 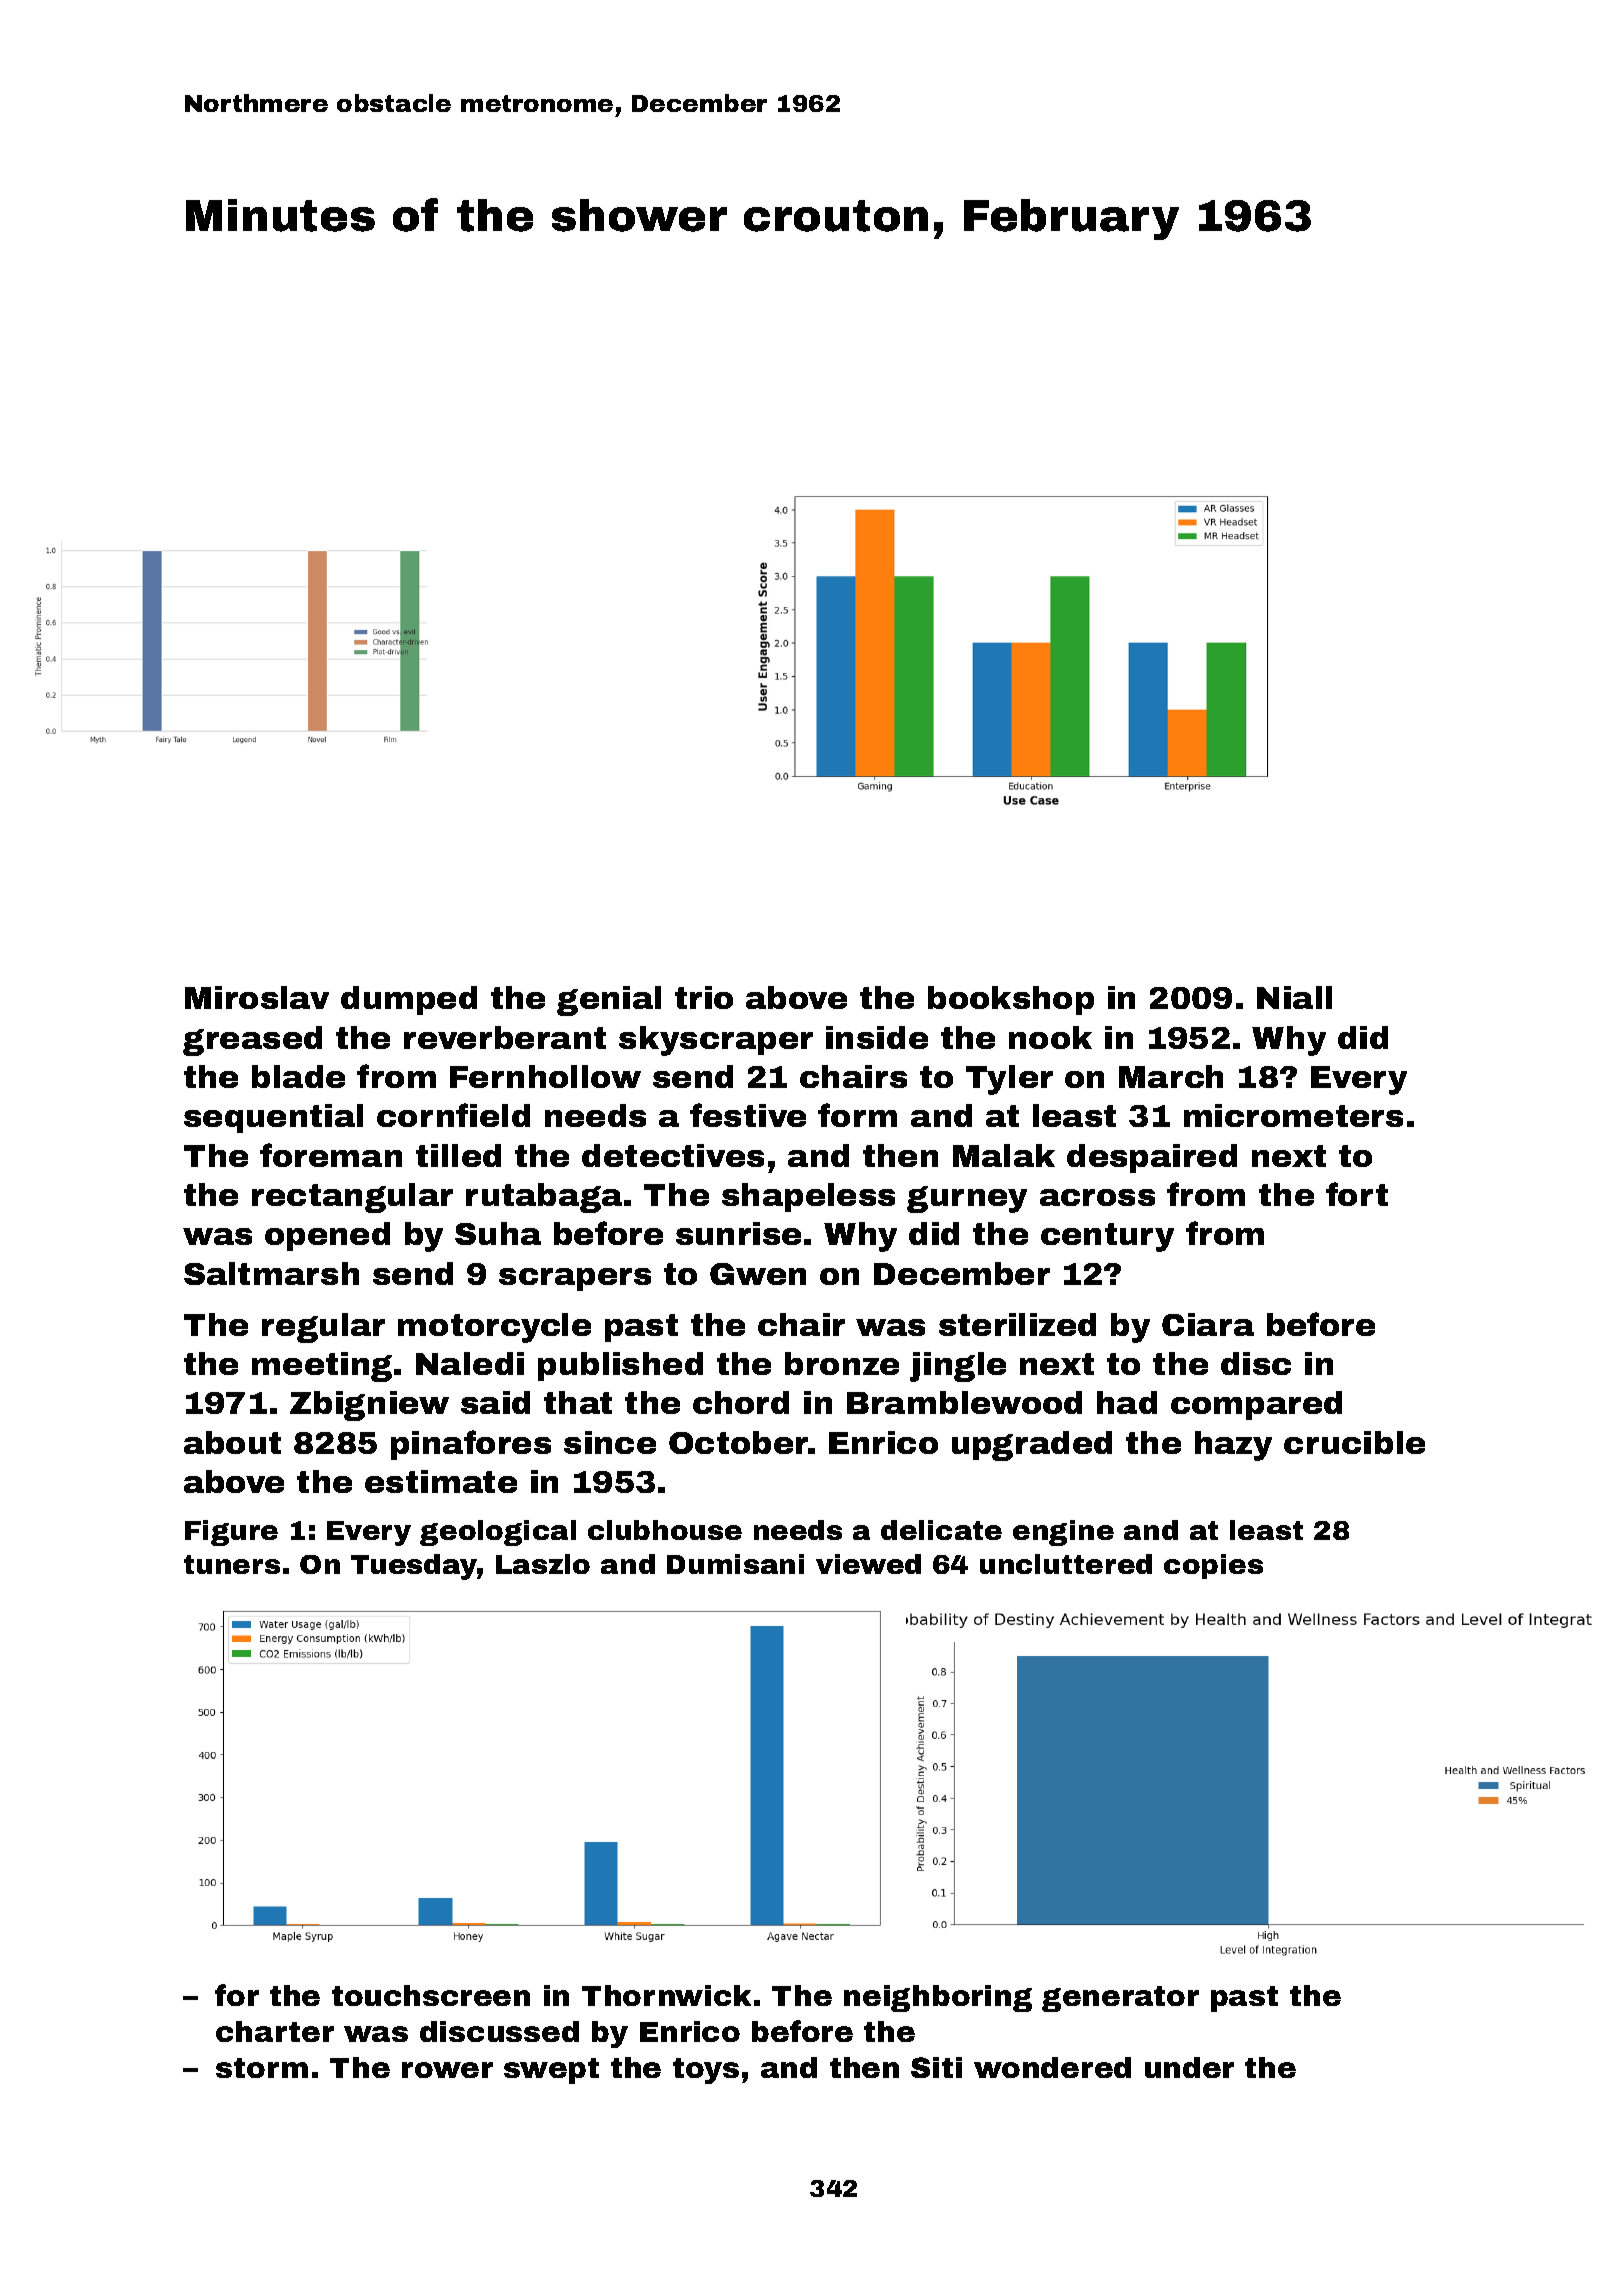 I want to click on Miroslav, so click(x=257, y=997).
